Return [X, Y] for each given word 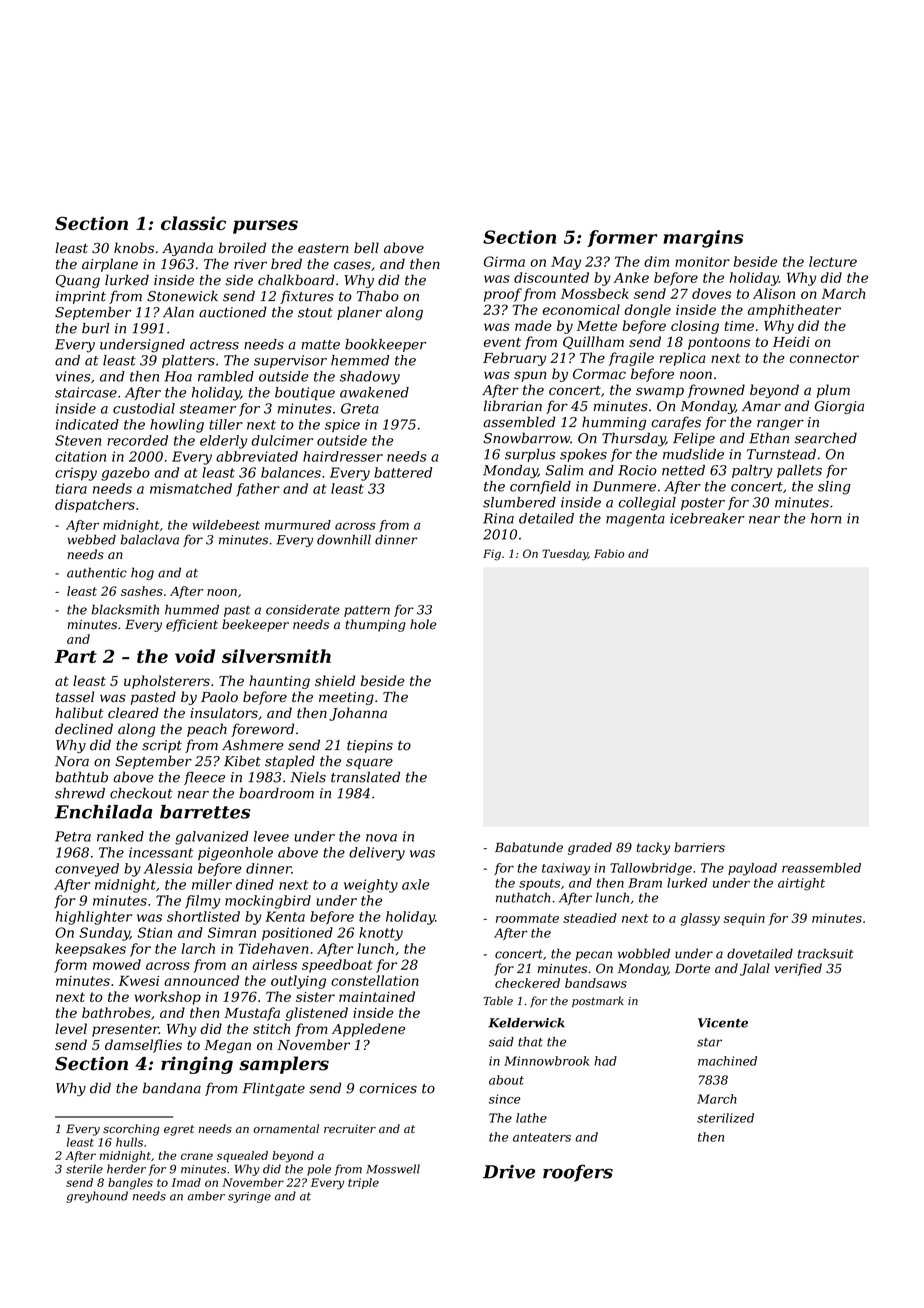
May [566, 263]
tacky [653, 848]
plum [833, 391]
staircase [86, 392]
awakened [374, 392]
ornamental [286, 1129]
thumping [375, 625]
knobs [134, 248]
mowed [117, 964]
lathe [531, 1118]
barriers [699, 847]
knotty [381, 934]
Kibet [242, 761]
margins [703, 239]
